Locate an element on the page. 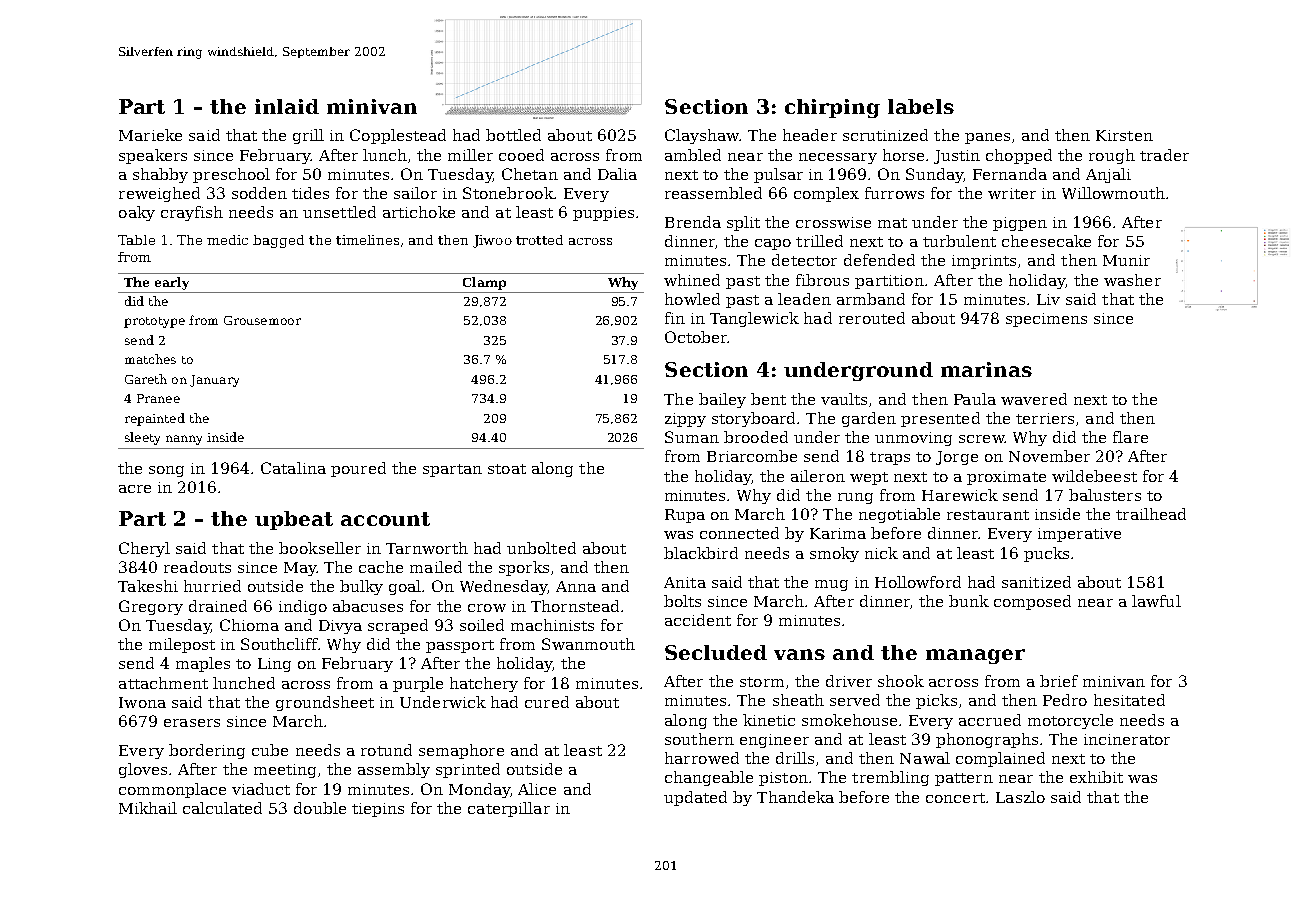 The image size is (1308, 924). Mikhail is located at coordinates (148, 808).
